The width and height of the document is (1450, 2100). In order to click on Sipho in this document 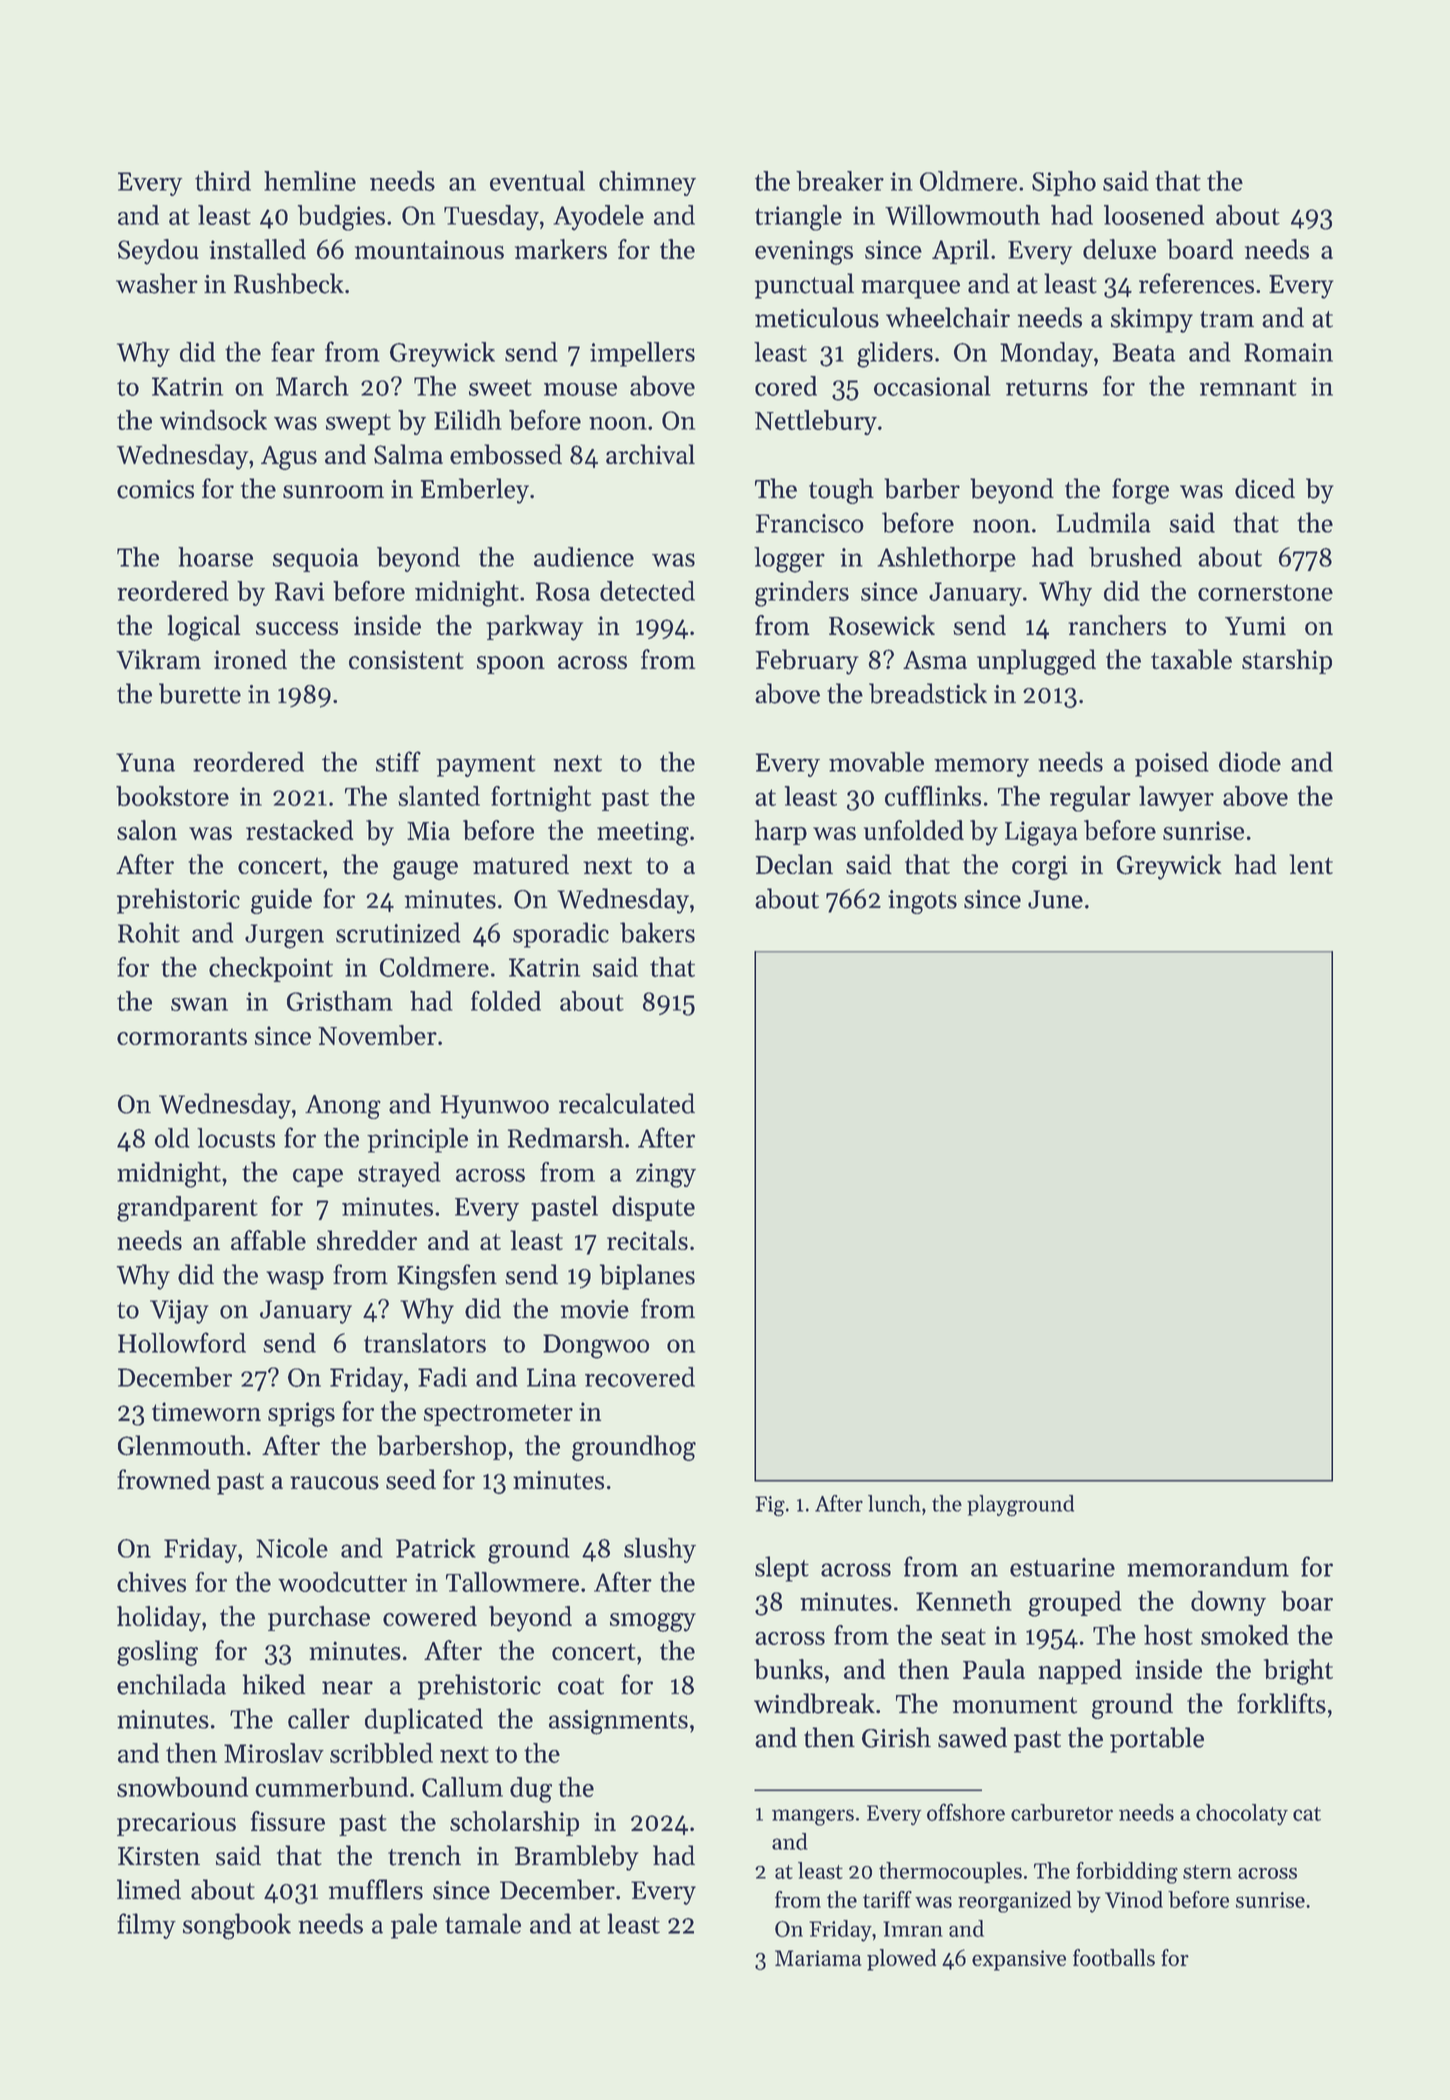, I will do `click(1064, 183)`.
